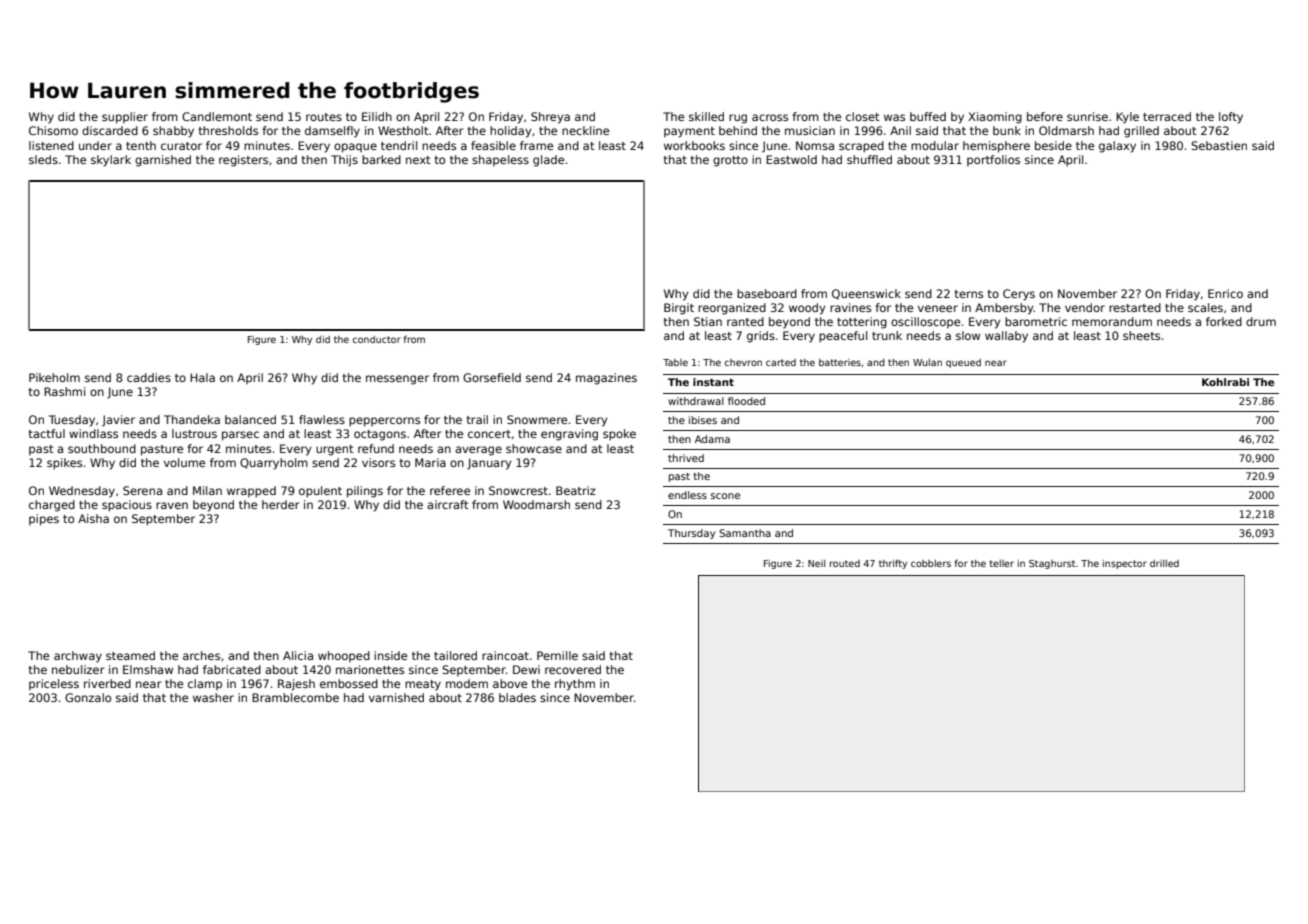  I want to click on terraced, so click(1167, 116).
